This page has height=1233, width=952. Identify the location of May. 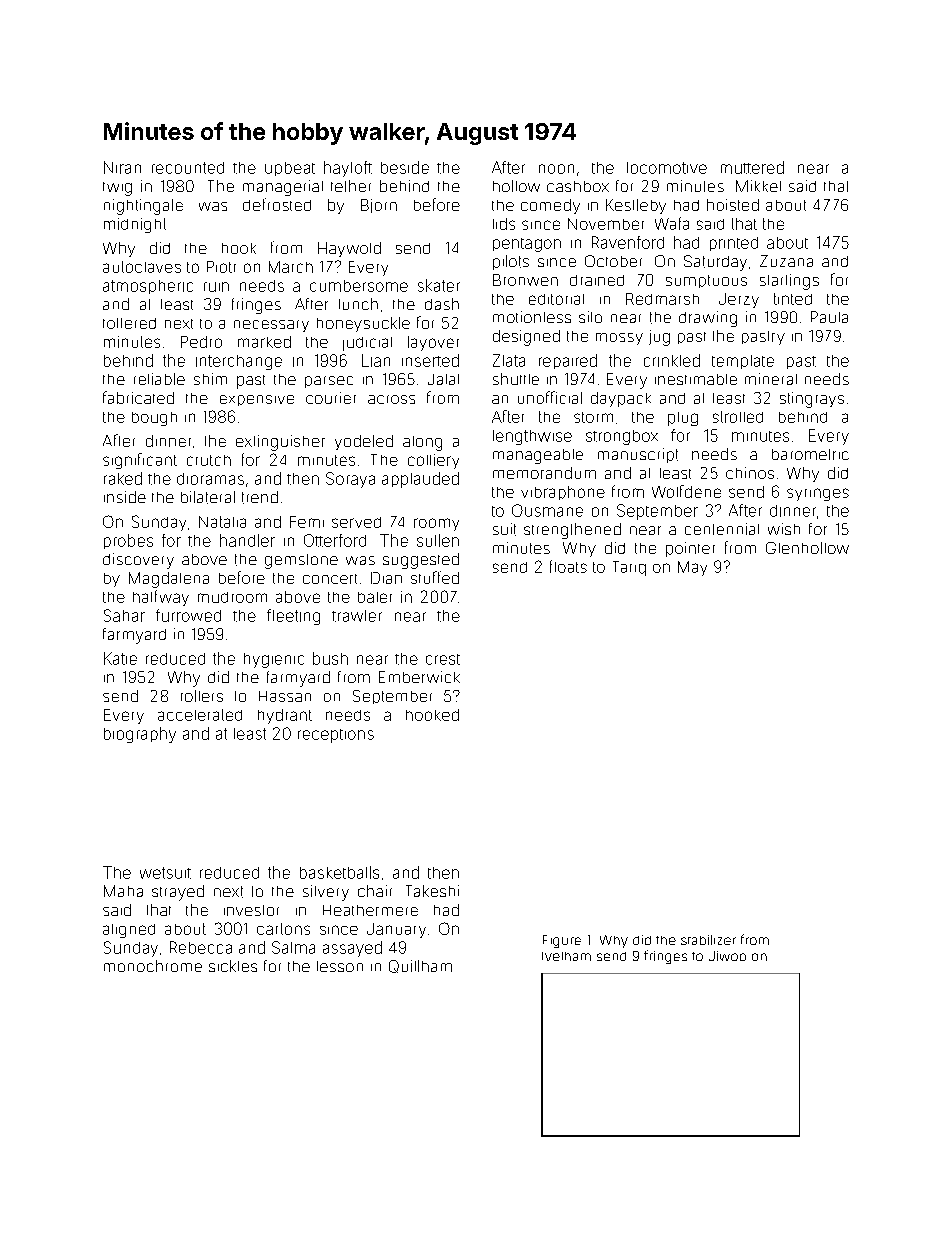
(692, 568).
